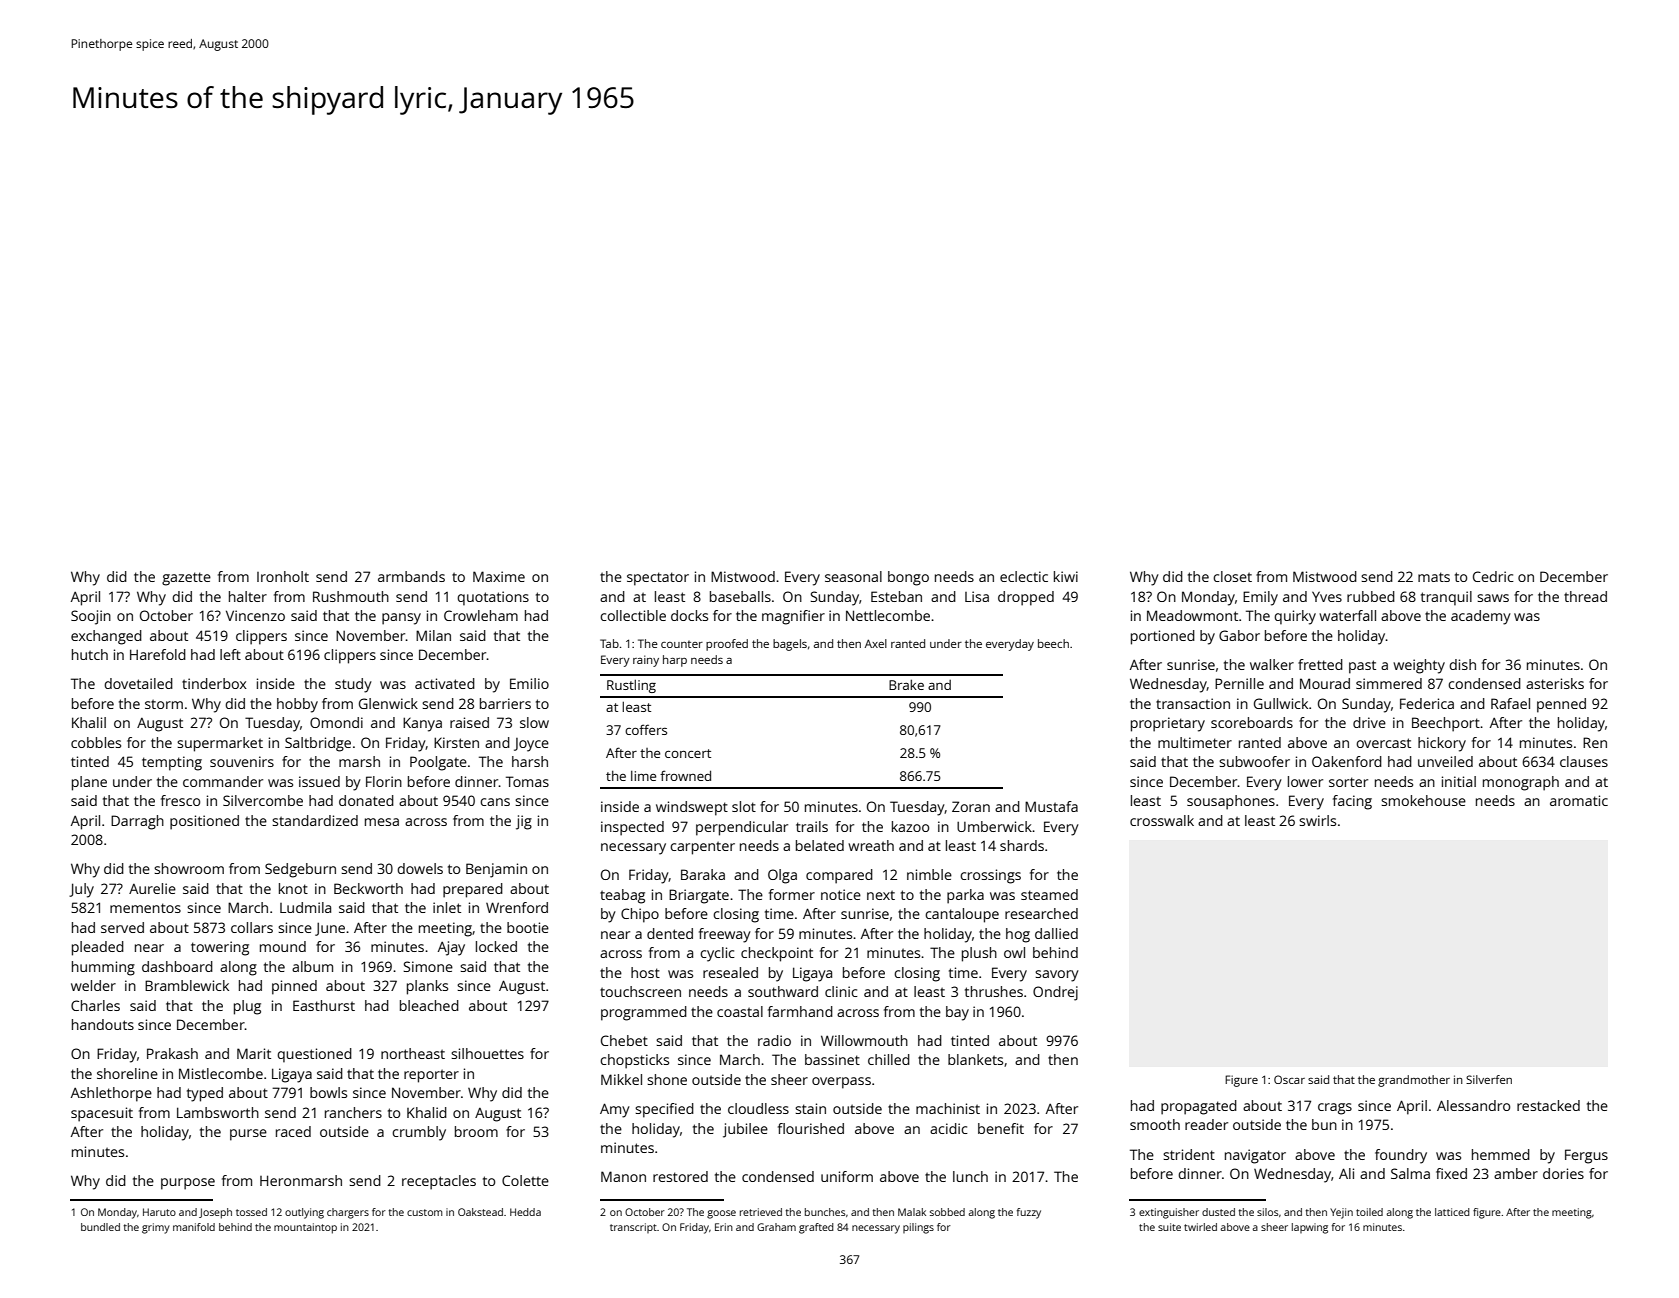 The height and width of the image is (1298, 1679). Describe the element at coordinates (100, 1227) in the image. I see `bundled` at that location.
